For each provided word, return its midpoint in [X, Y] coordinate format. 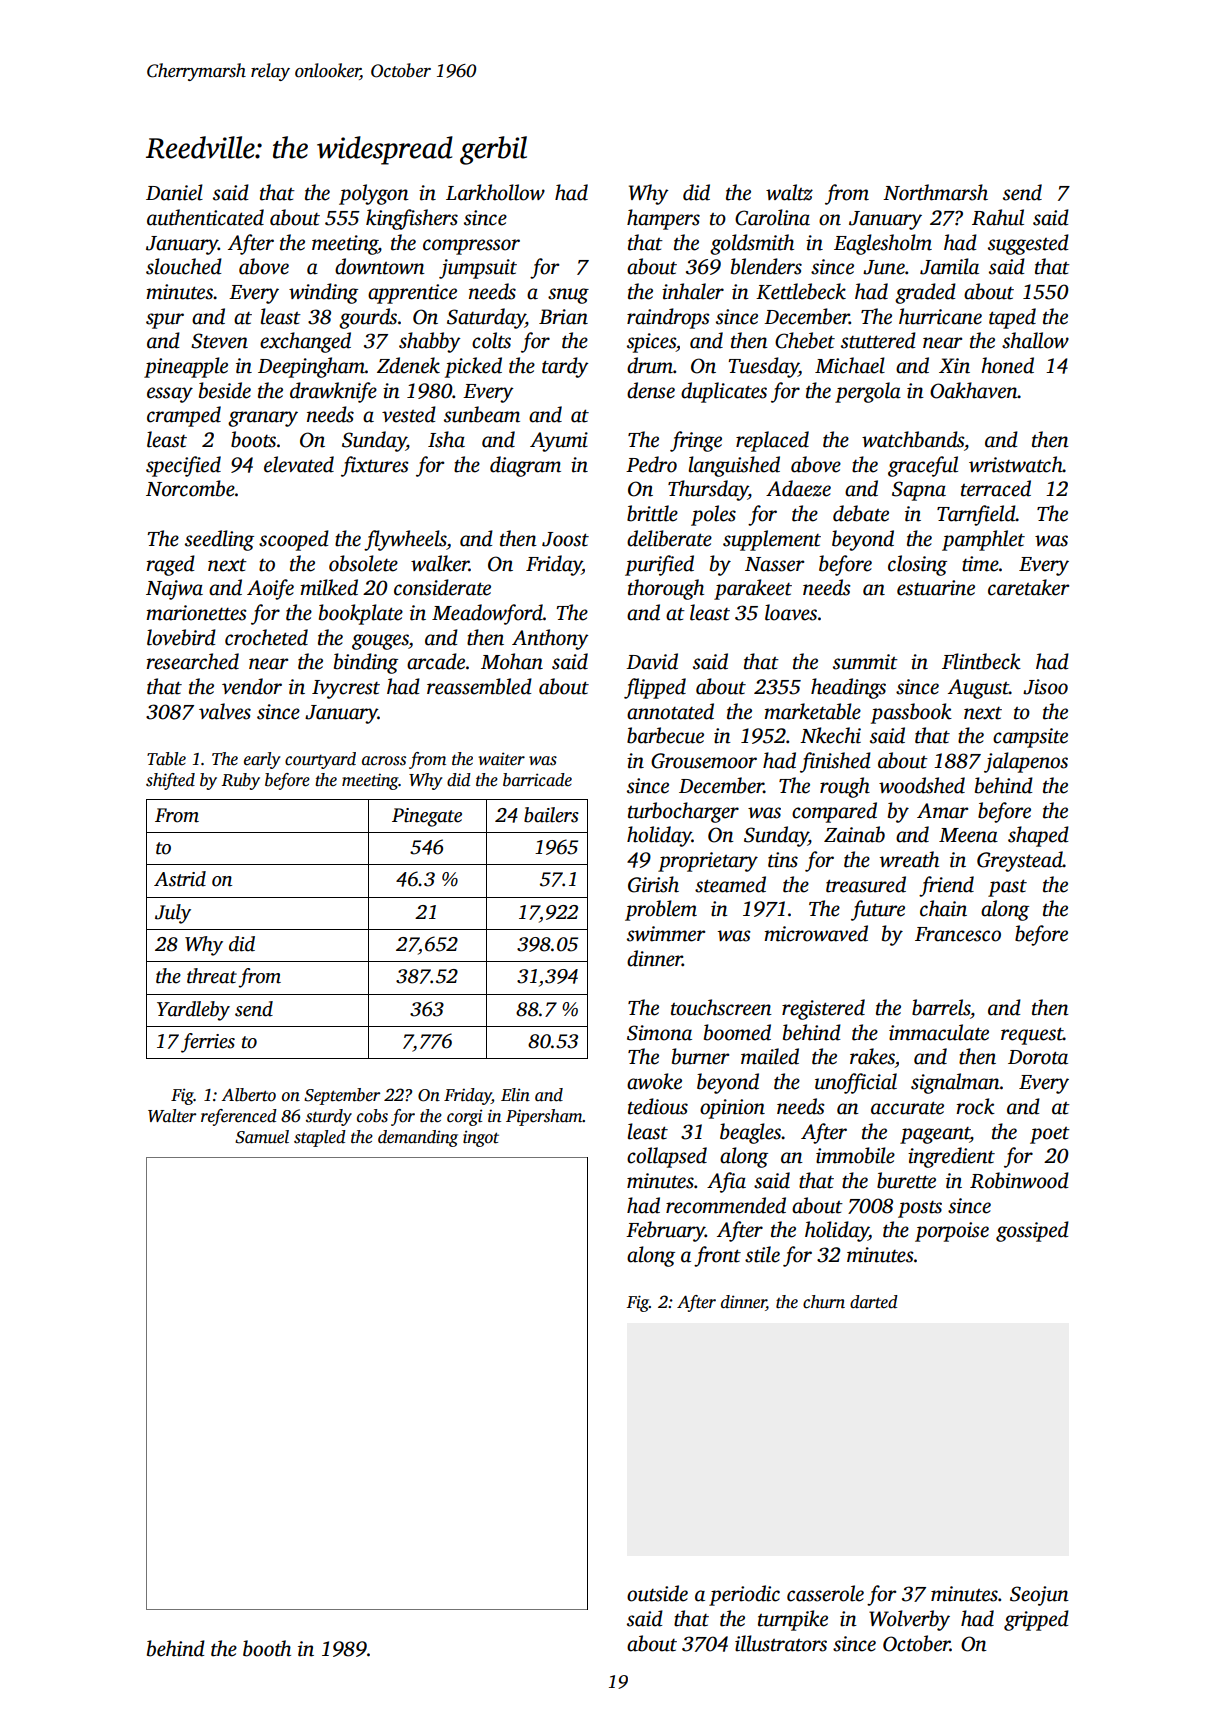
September [342, 1096]
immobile [855, 1155]
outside [657, 1593]
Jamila [949, 266]
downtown [380, 266]
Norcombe [190, 488]
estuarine [936, 588]
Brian [563, 317]
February [665, 1231]
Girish [653, 884]
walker [440, 563]
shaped [1038, 836]
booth [267, 1648]
